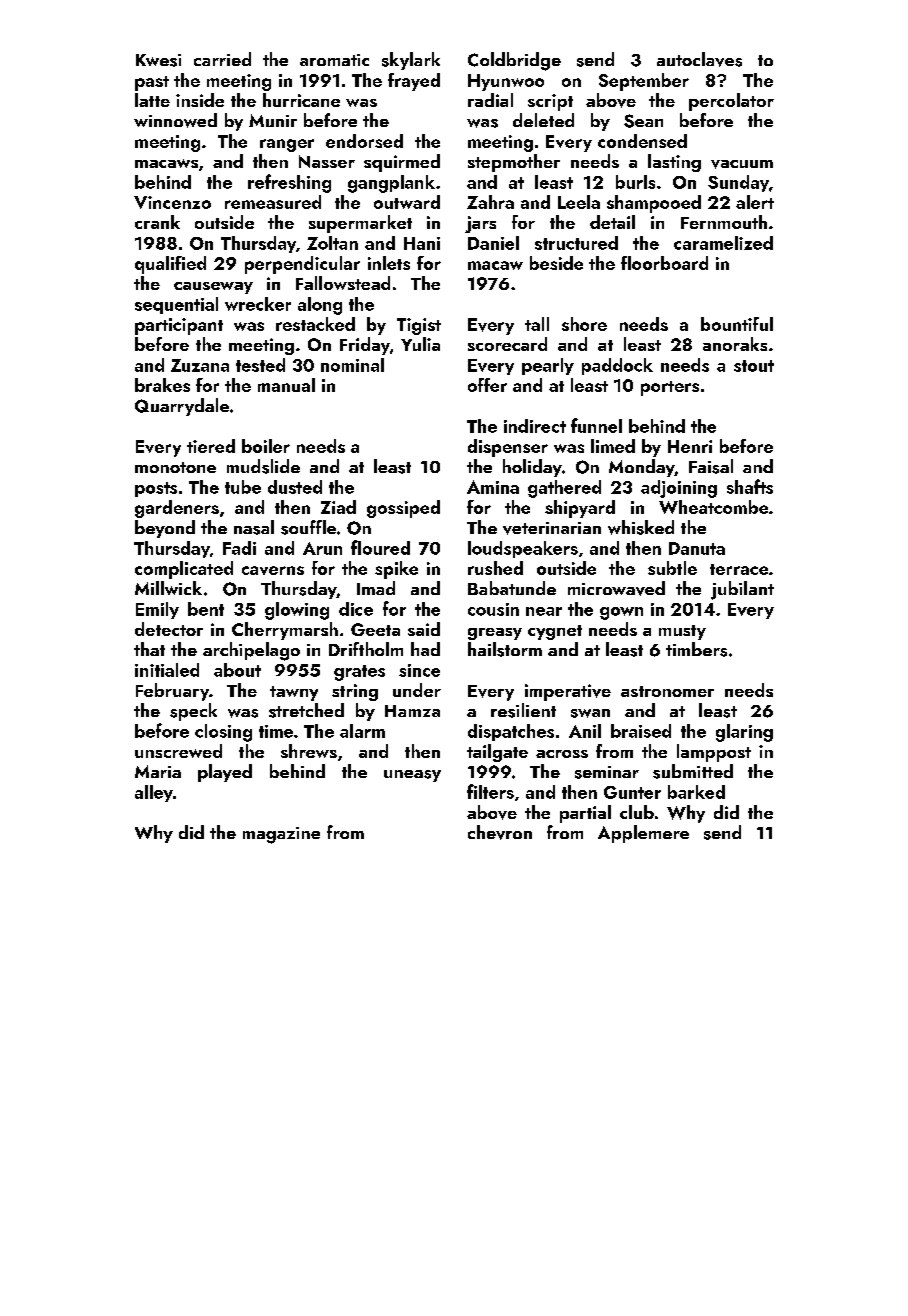 This document has height=1316, width=908. I want to click on tested, so click(260, 365).
